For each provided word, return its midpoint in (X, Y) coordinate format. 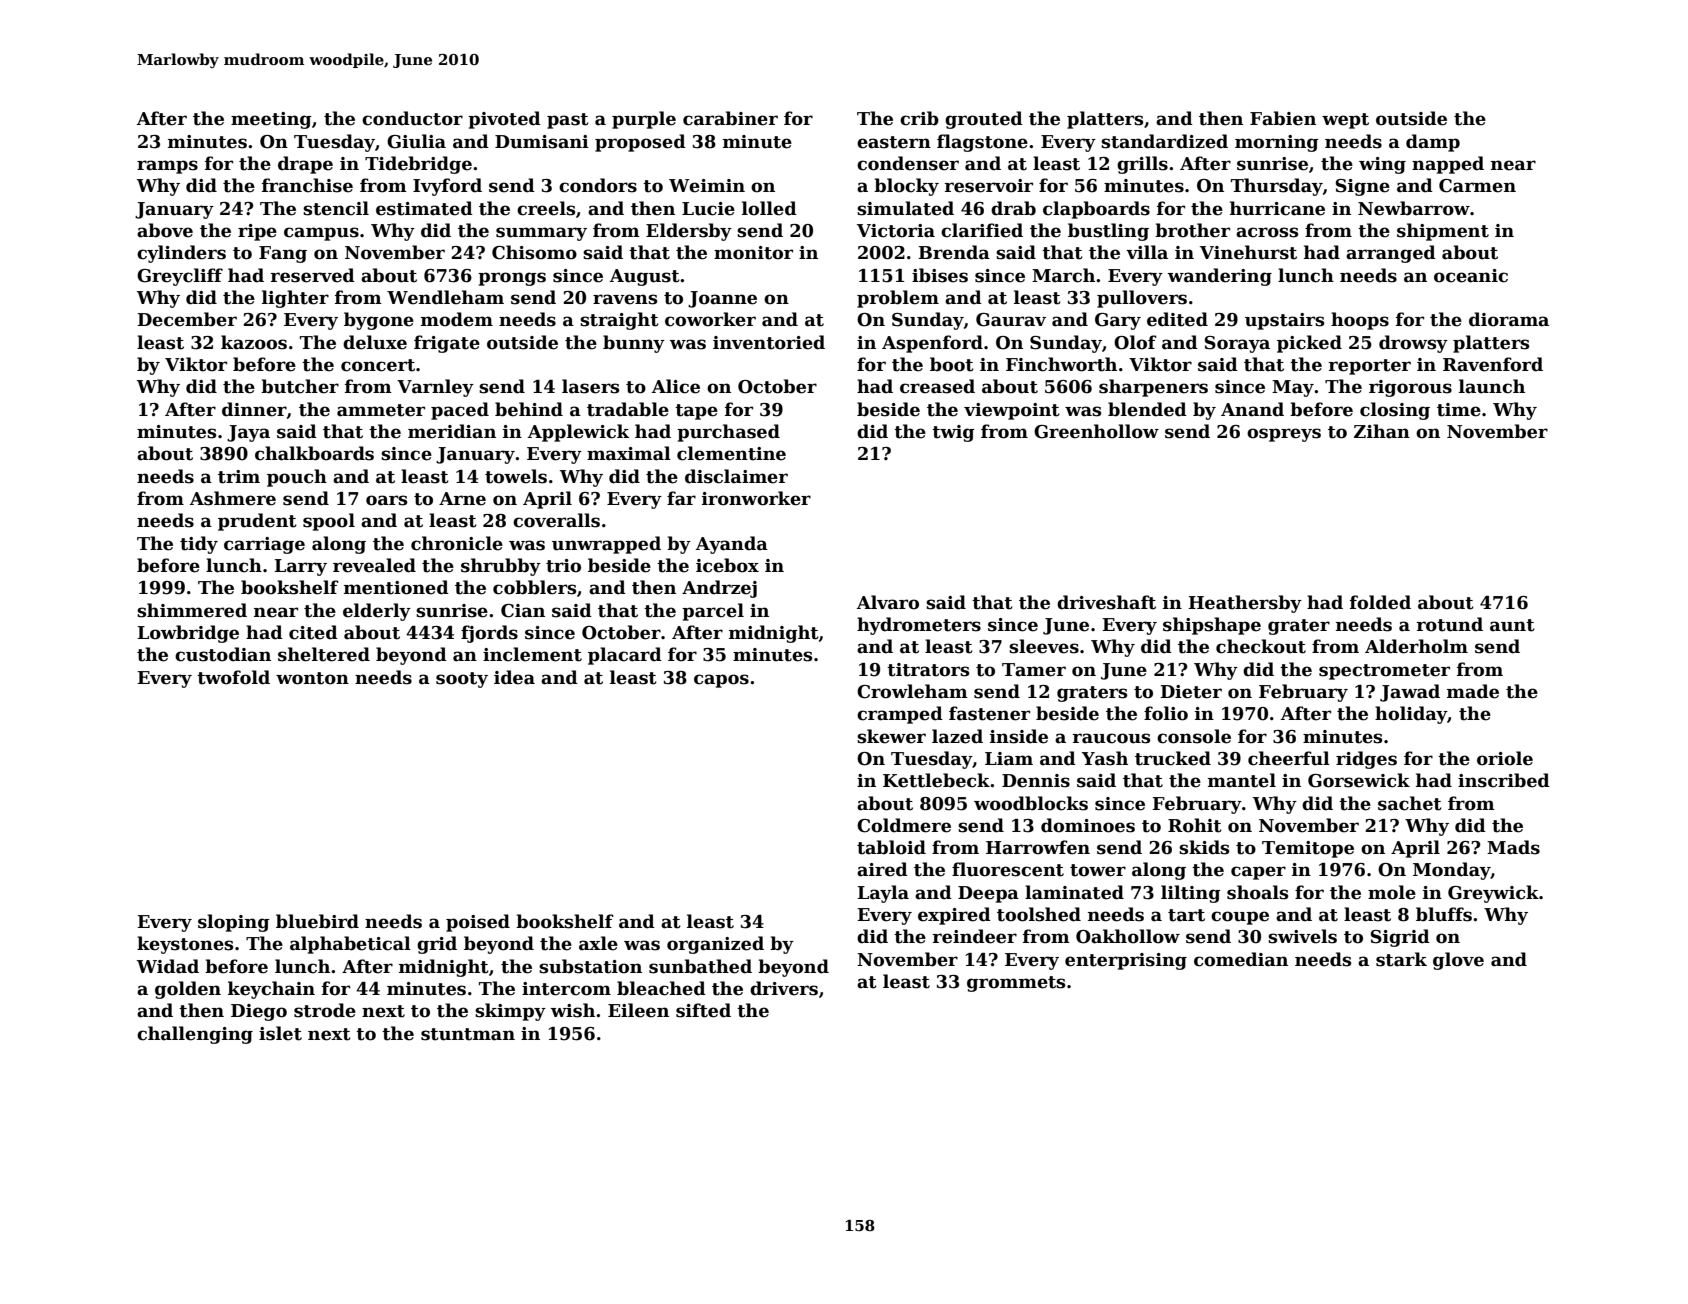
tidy (199, 545)
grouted (984, 120)
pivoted (504, 120)
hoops (1360, 321)
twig (953, 433)
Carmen (1477, 186)
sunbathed (700, 966)
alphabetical (350, 945)
